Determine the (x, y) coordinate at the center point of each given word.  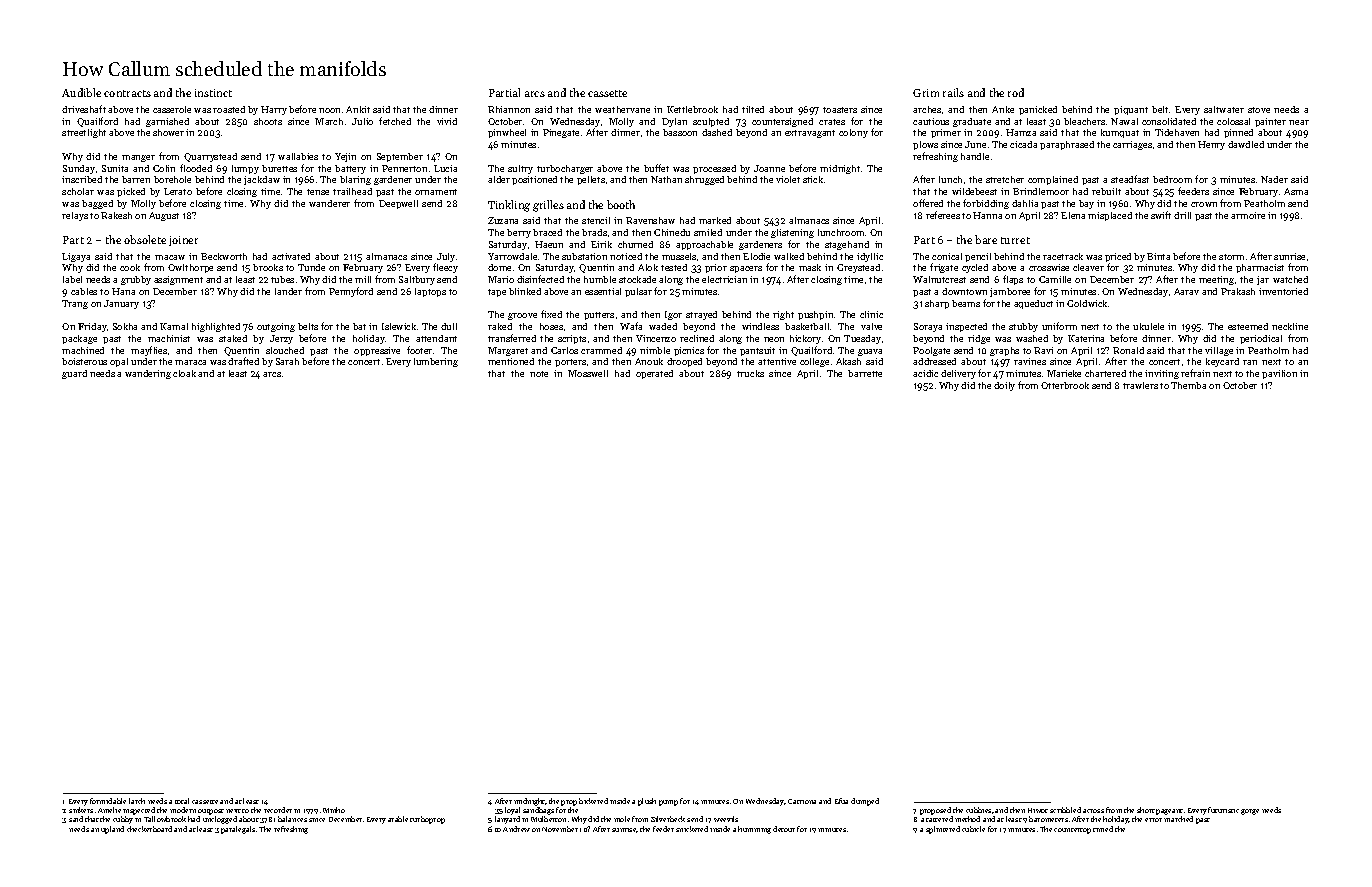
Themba (1188, 385)
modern (183, 810)
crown (1204, 204)
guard (74, 374)
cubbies (978, 810)
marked (715, 220)
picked (131, 192)
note (539, 374)
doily (1004, 386)
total (182, 801)
